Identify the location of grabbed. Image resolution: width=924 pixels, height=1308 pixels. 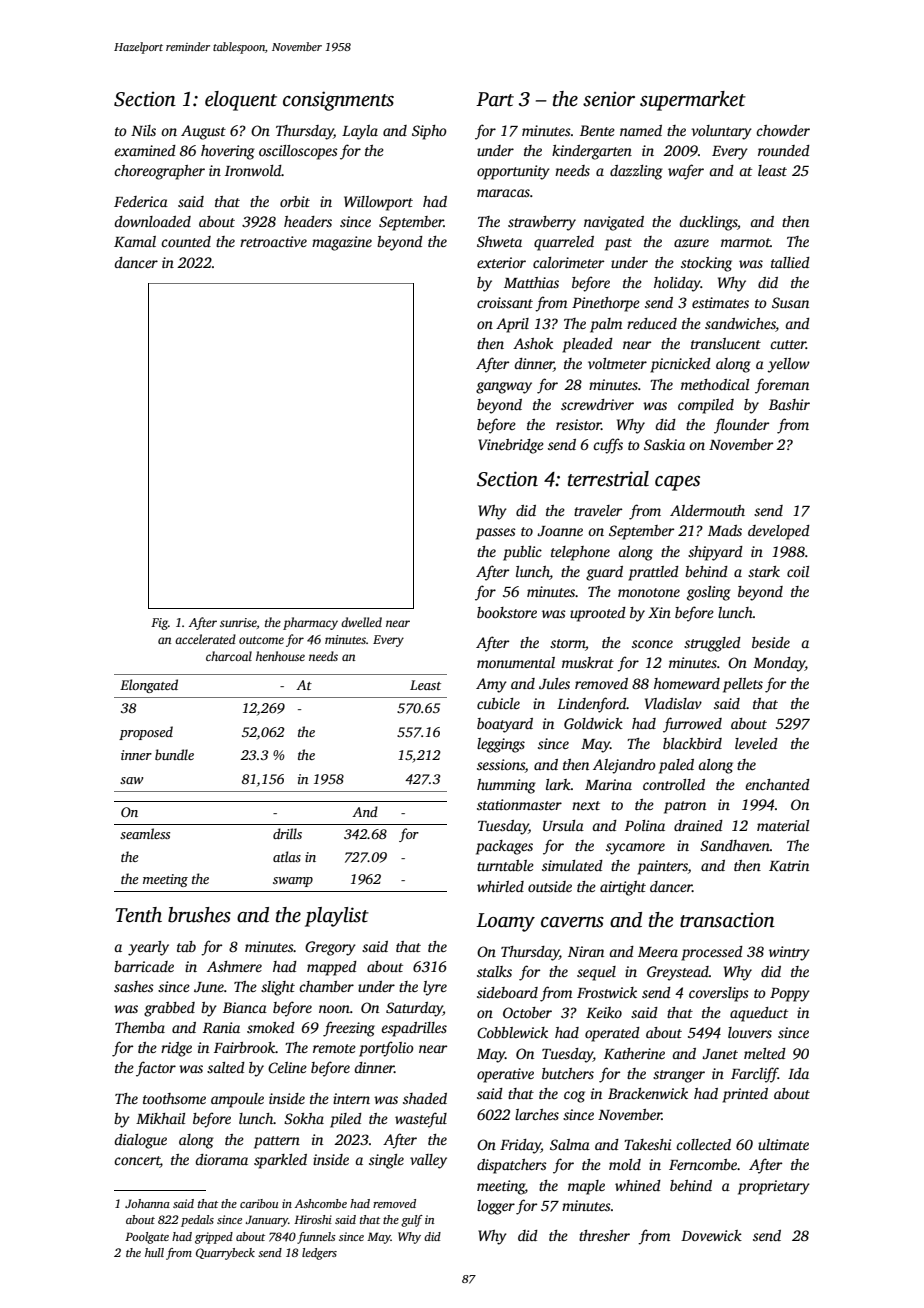
(169, 1009).
